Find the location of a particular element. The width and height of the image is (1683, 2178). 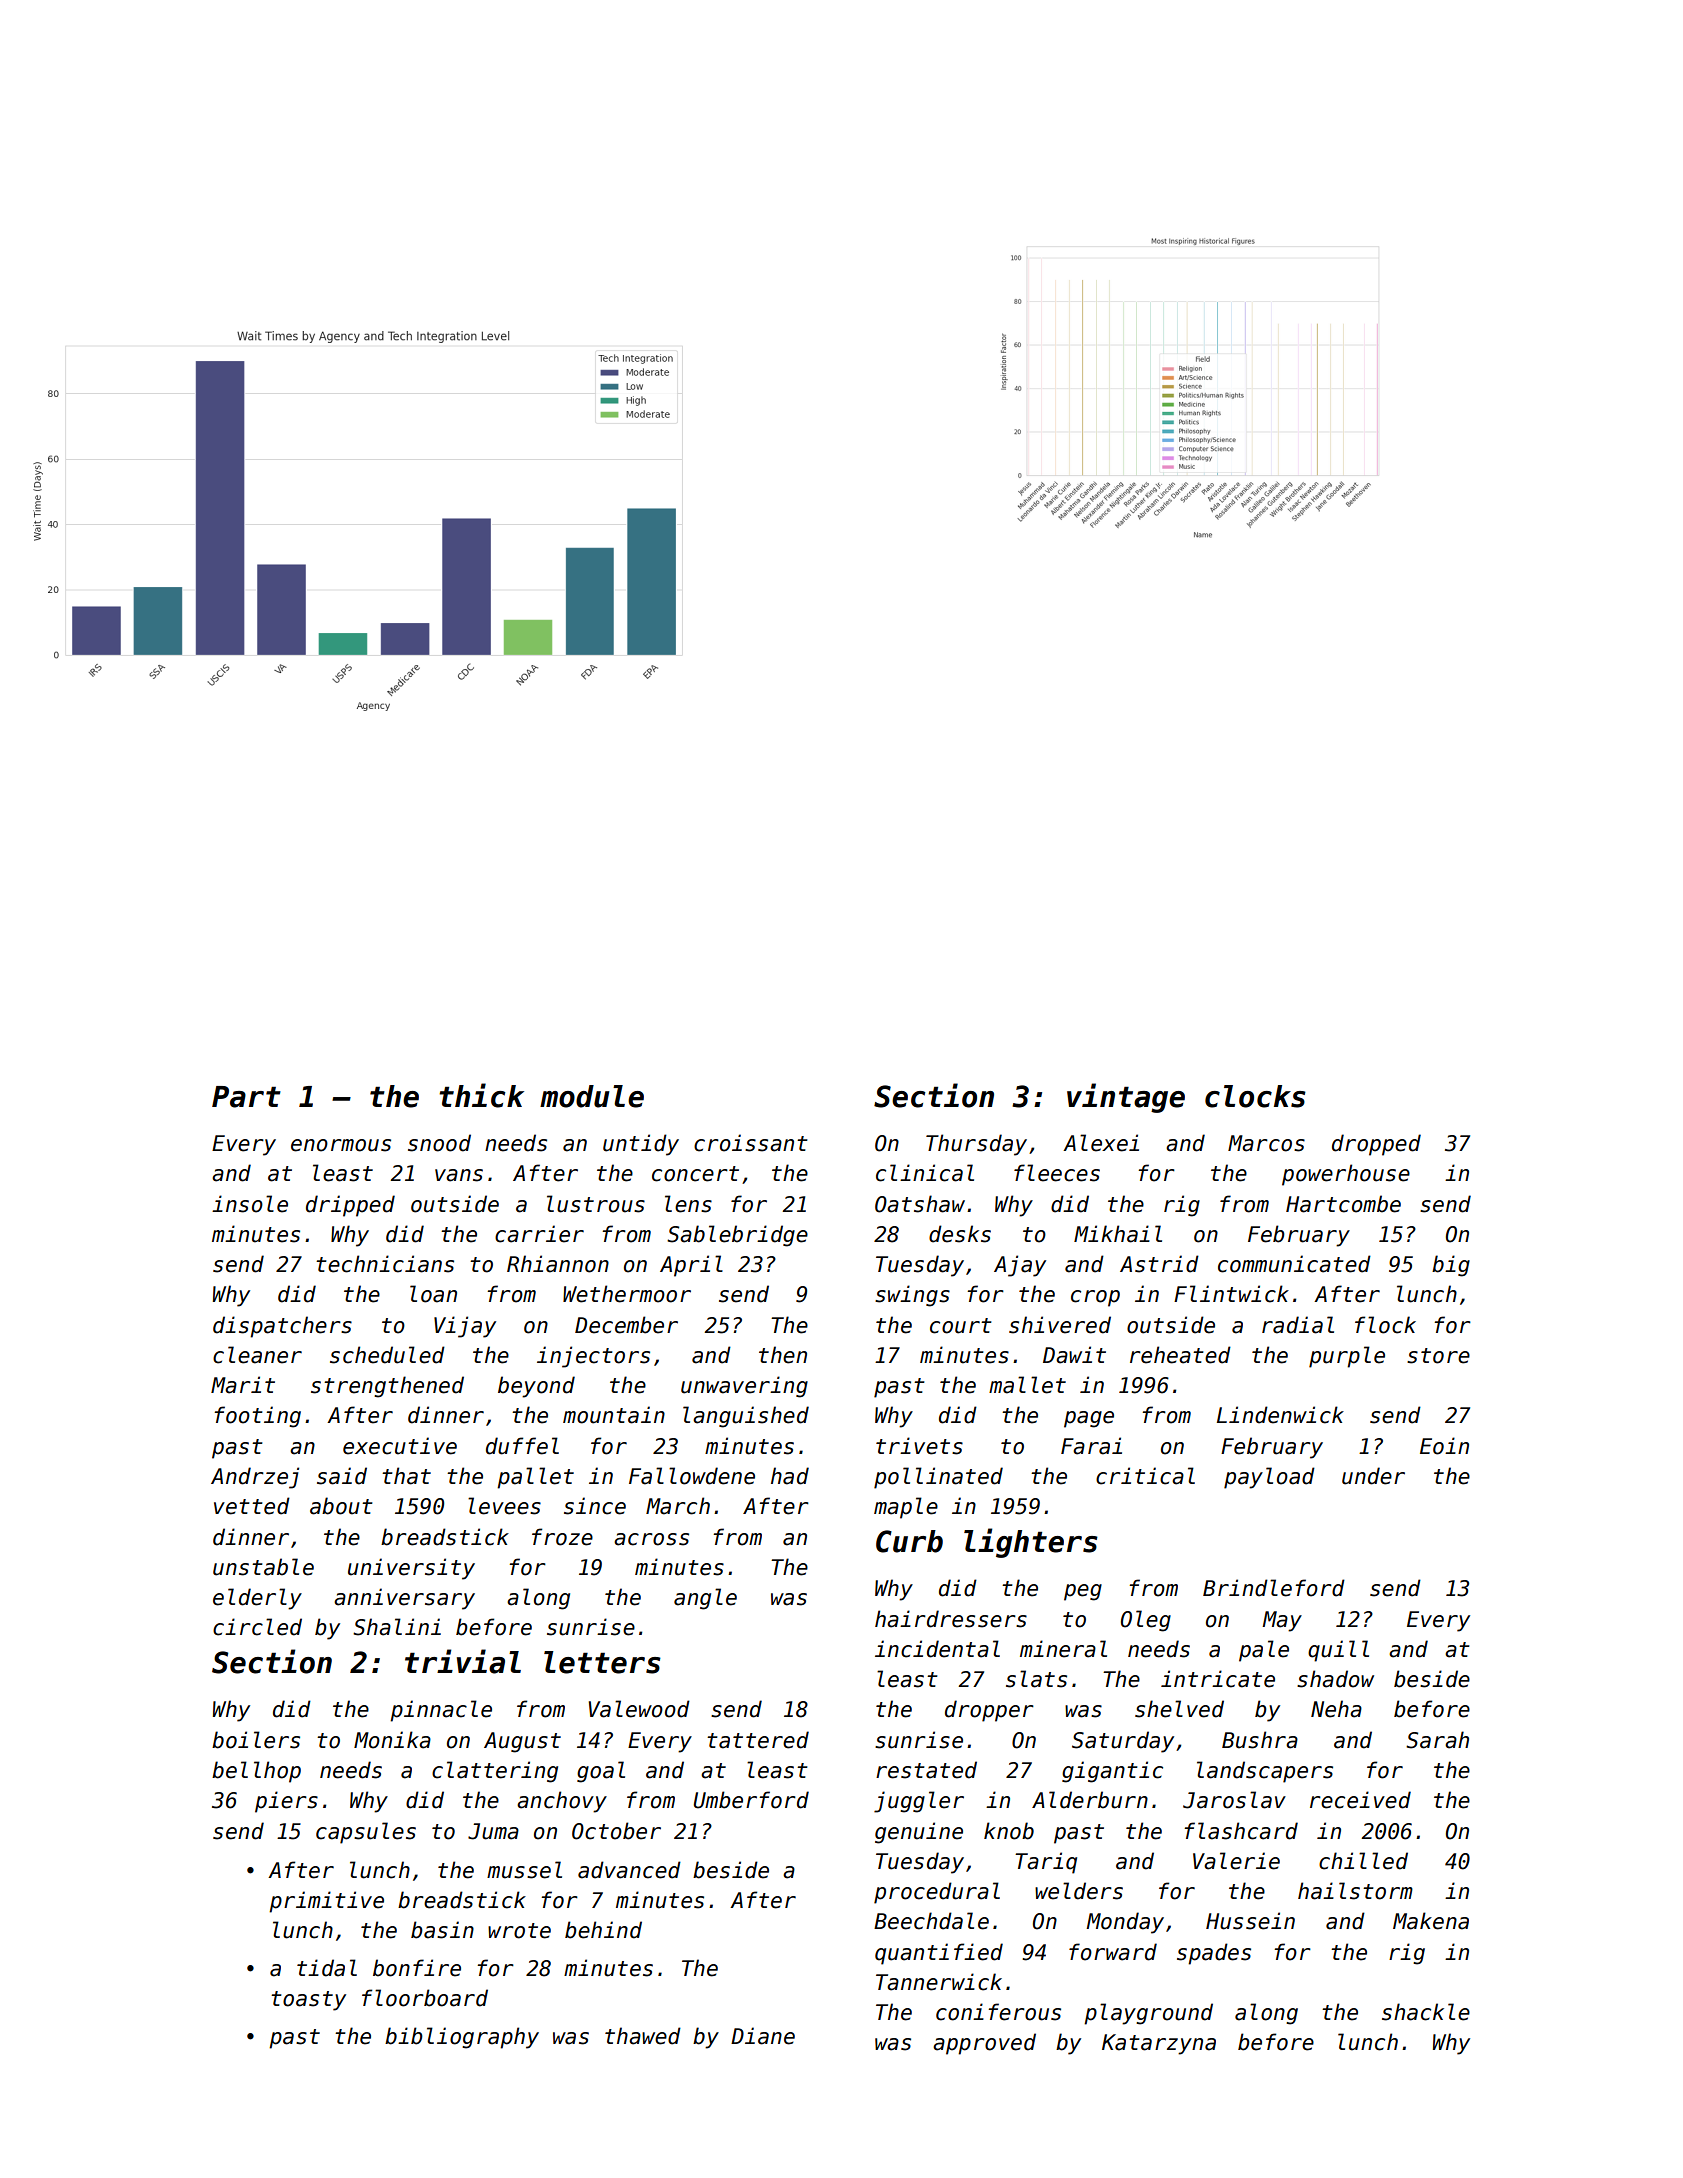

vintage is located at coordinates (1126, 1098).
